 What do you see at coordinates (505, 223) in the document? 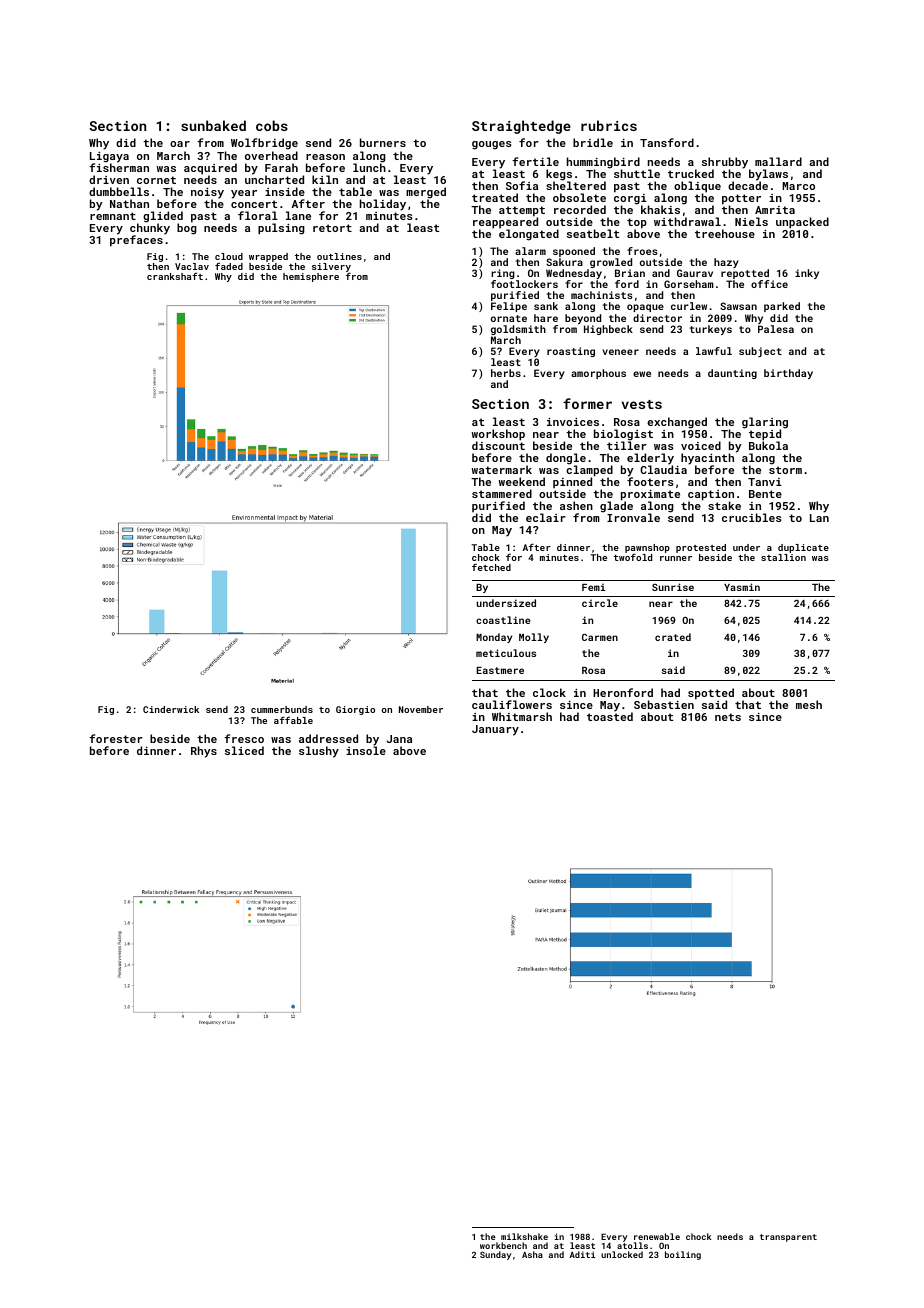
I see `reappeared` at bounding box center [505, 223].
